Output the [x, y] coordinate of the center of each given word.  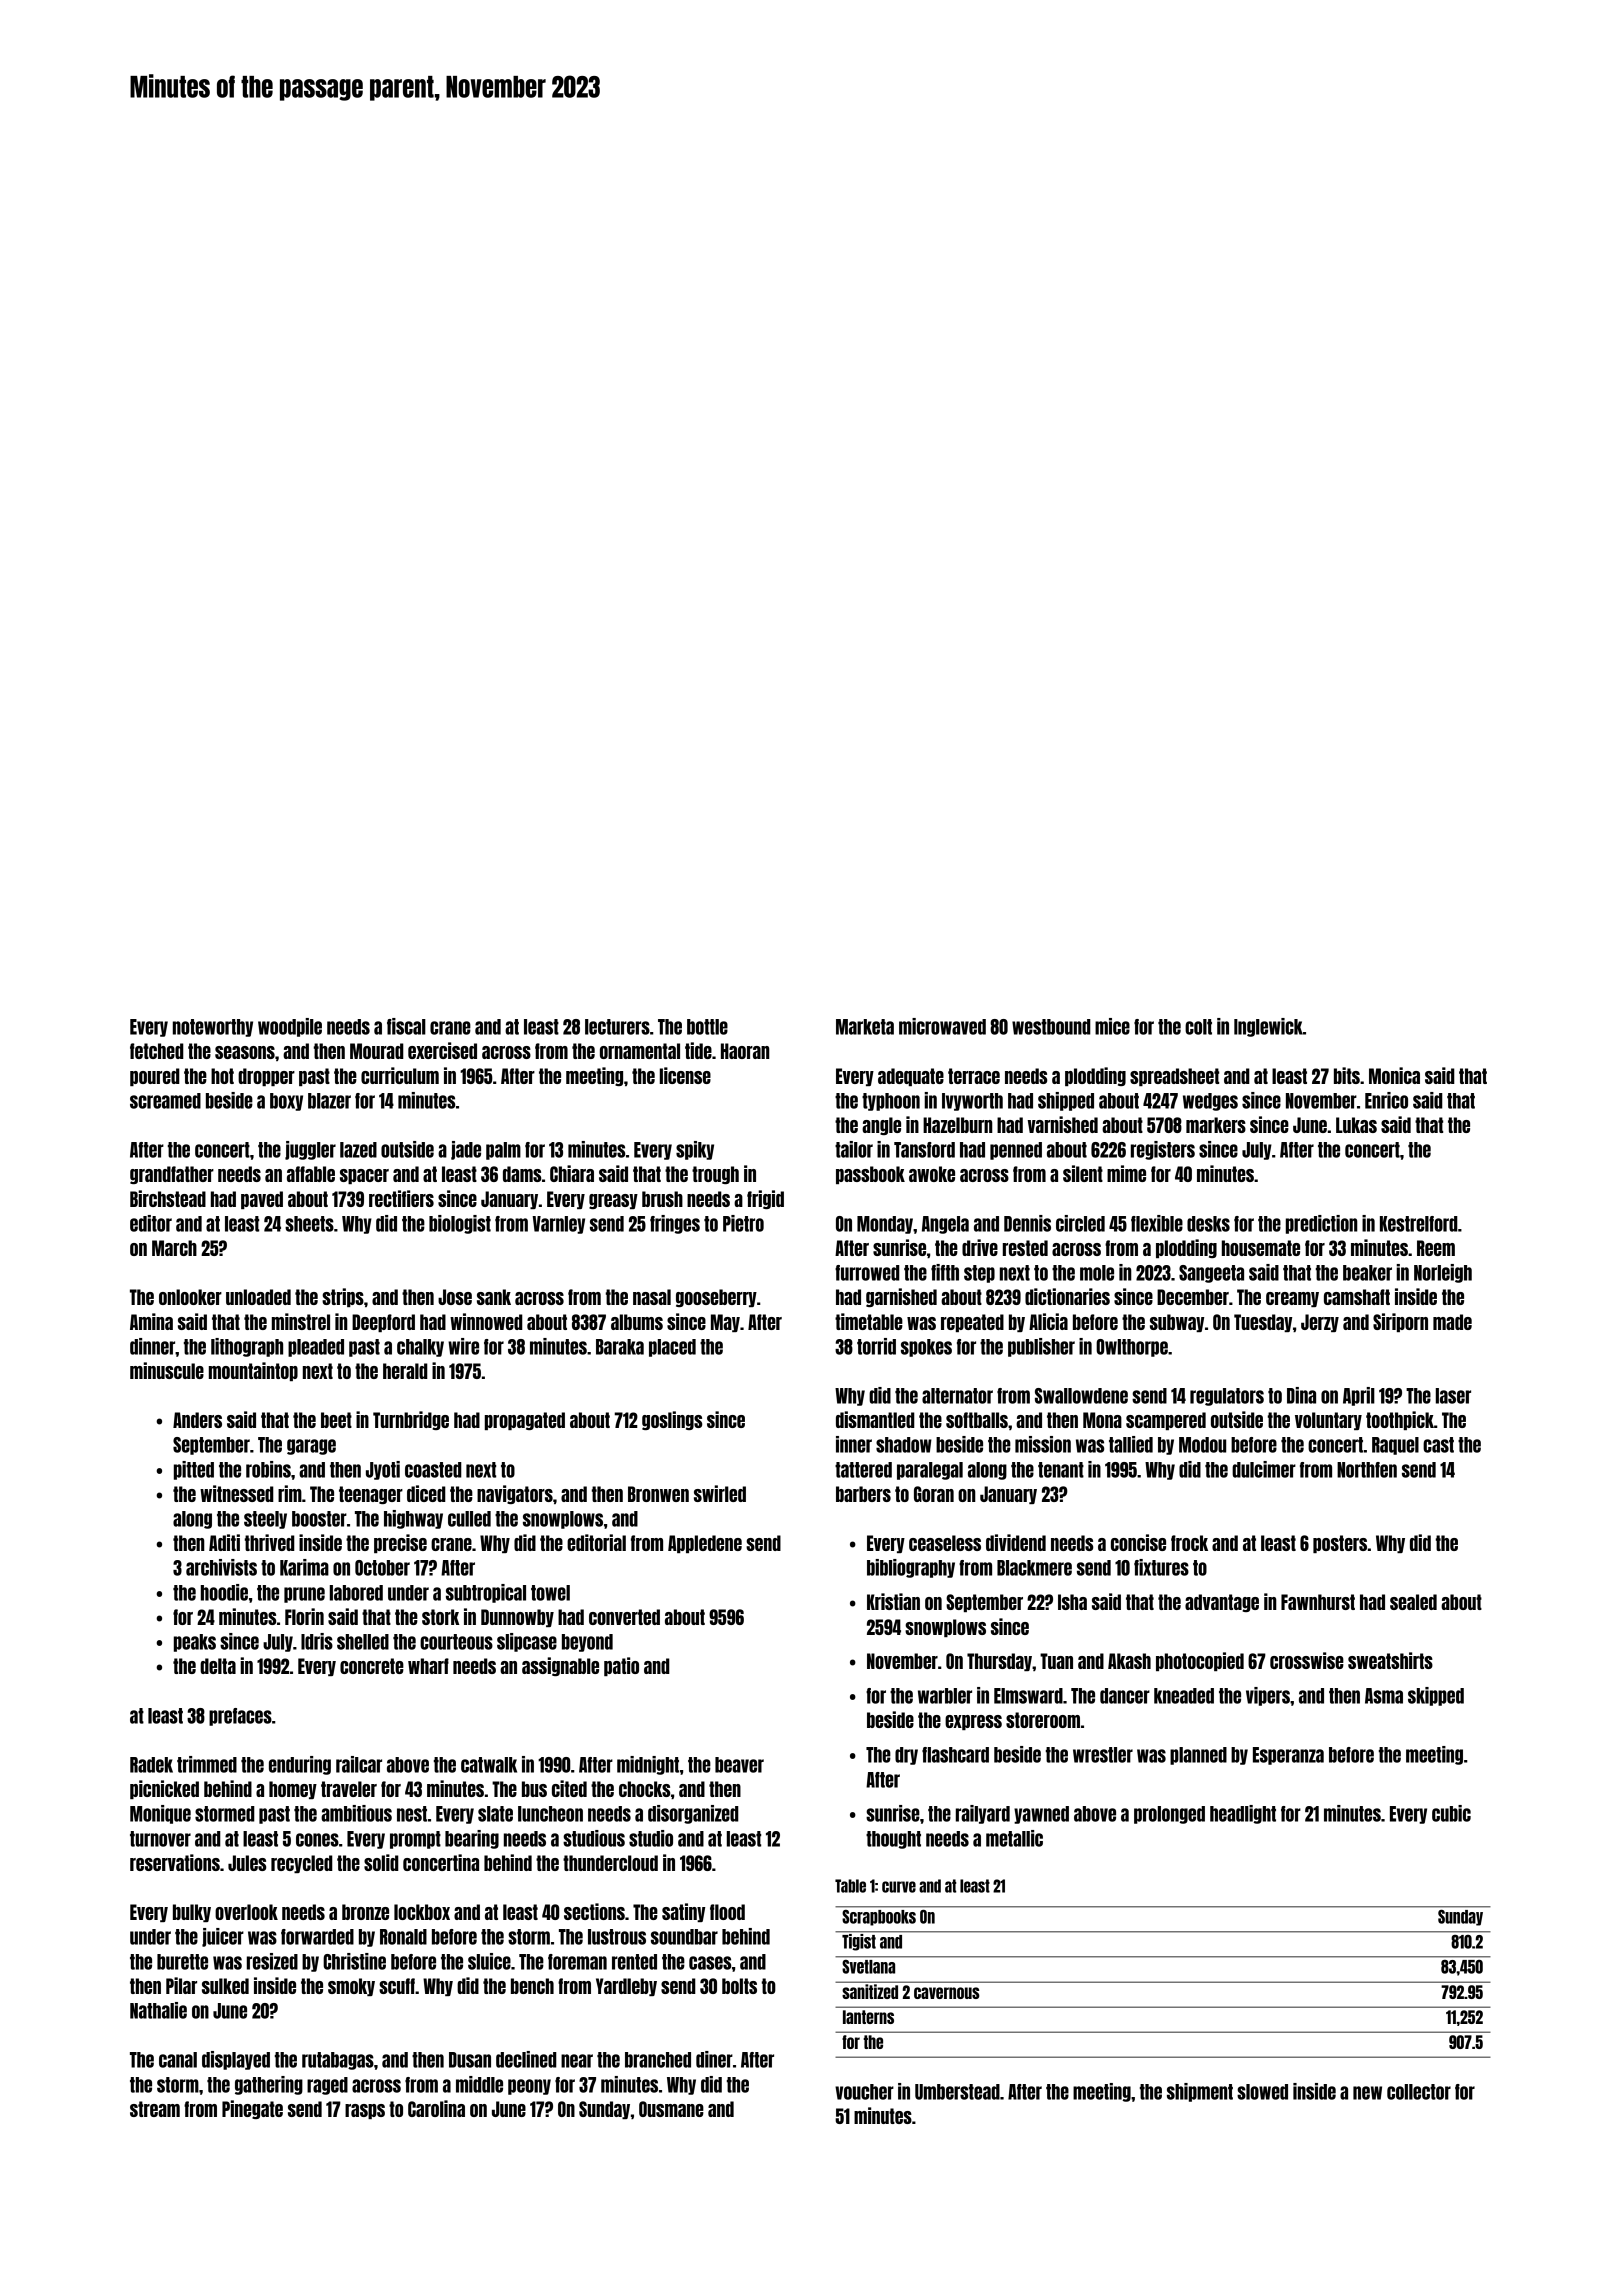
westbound [1051, 1027]
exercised [442, 1050]
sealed [1413, 1602]
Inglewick [1268, 1027]
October [382, 1568]
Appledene [705, 1544]
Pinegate [252, 2109]
